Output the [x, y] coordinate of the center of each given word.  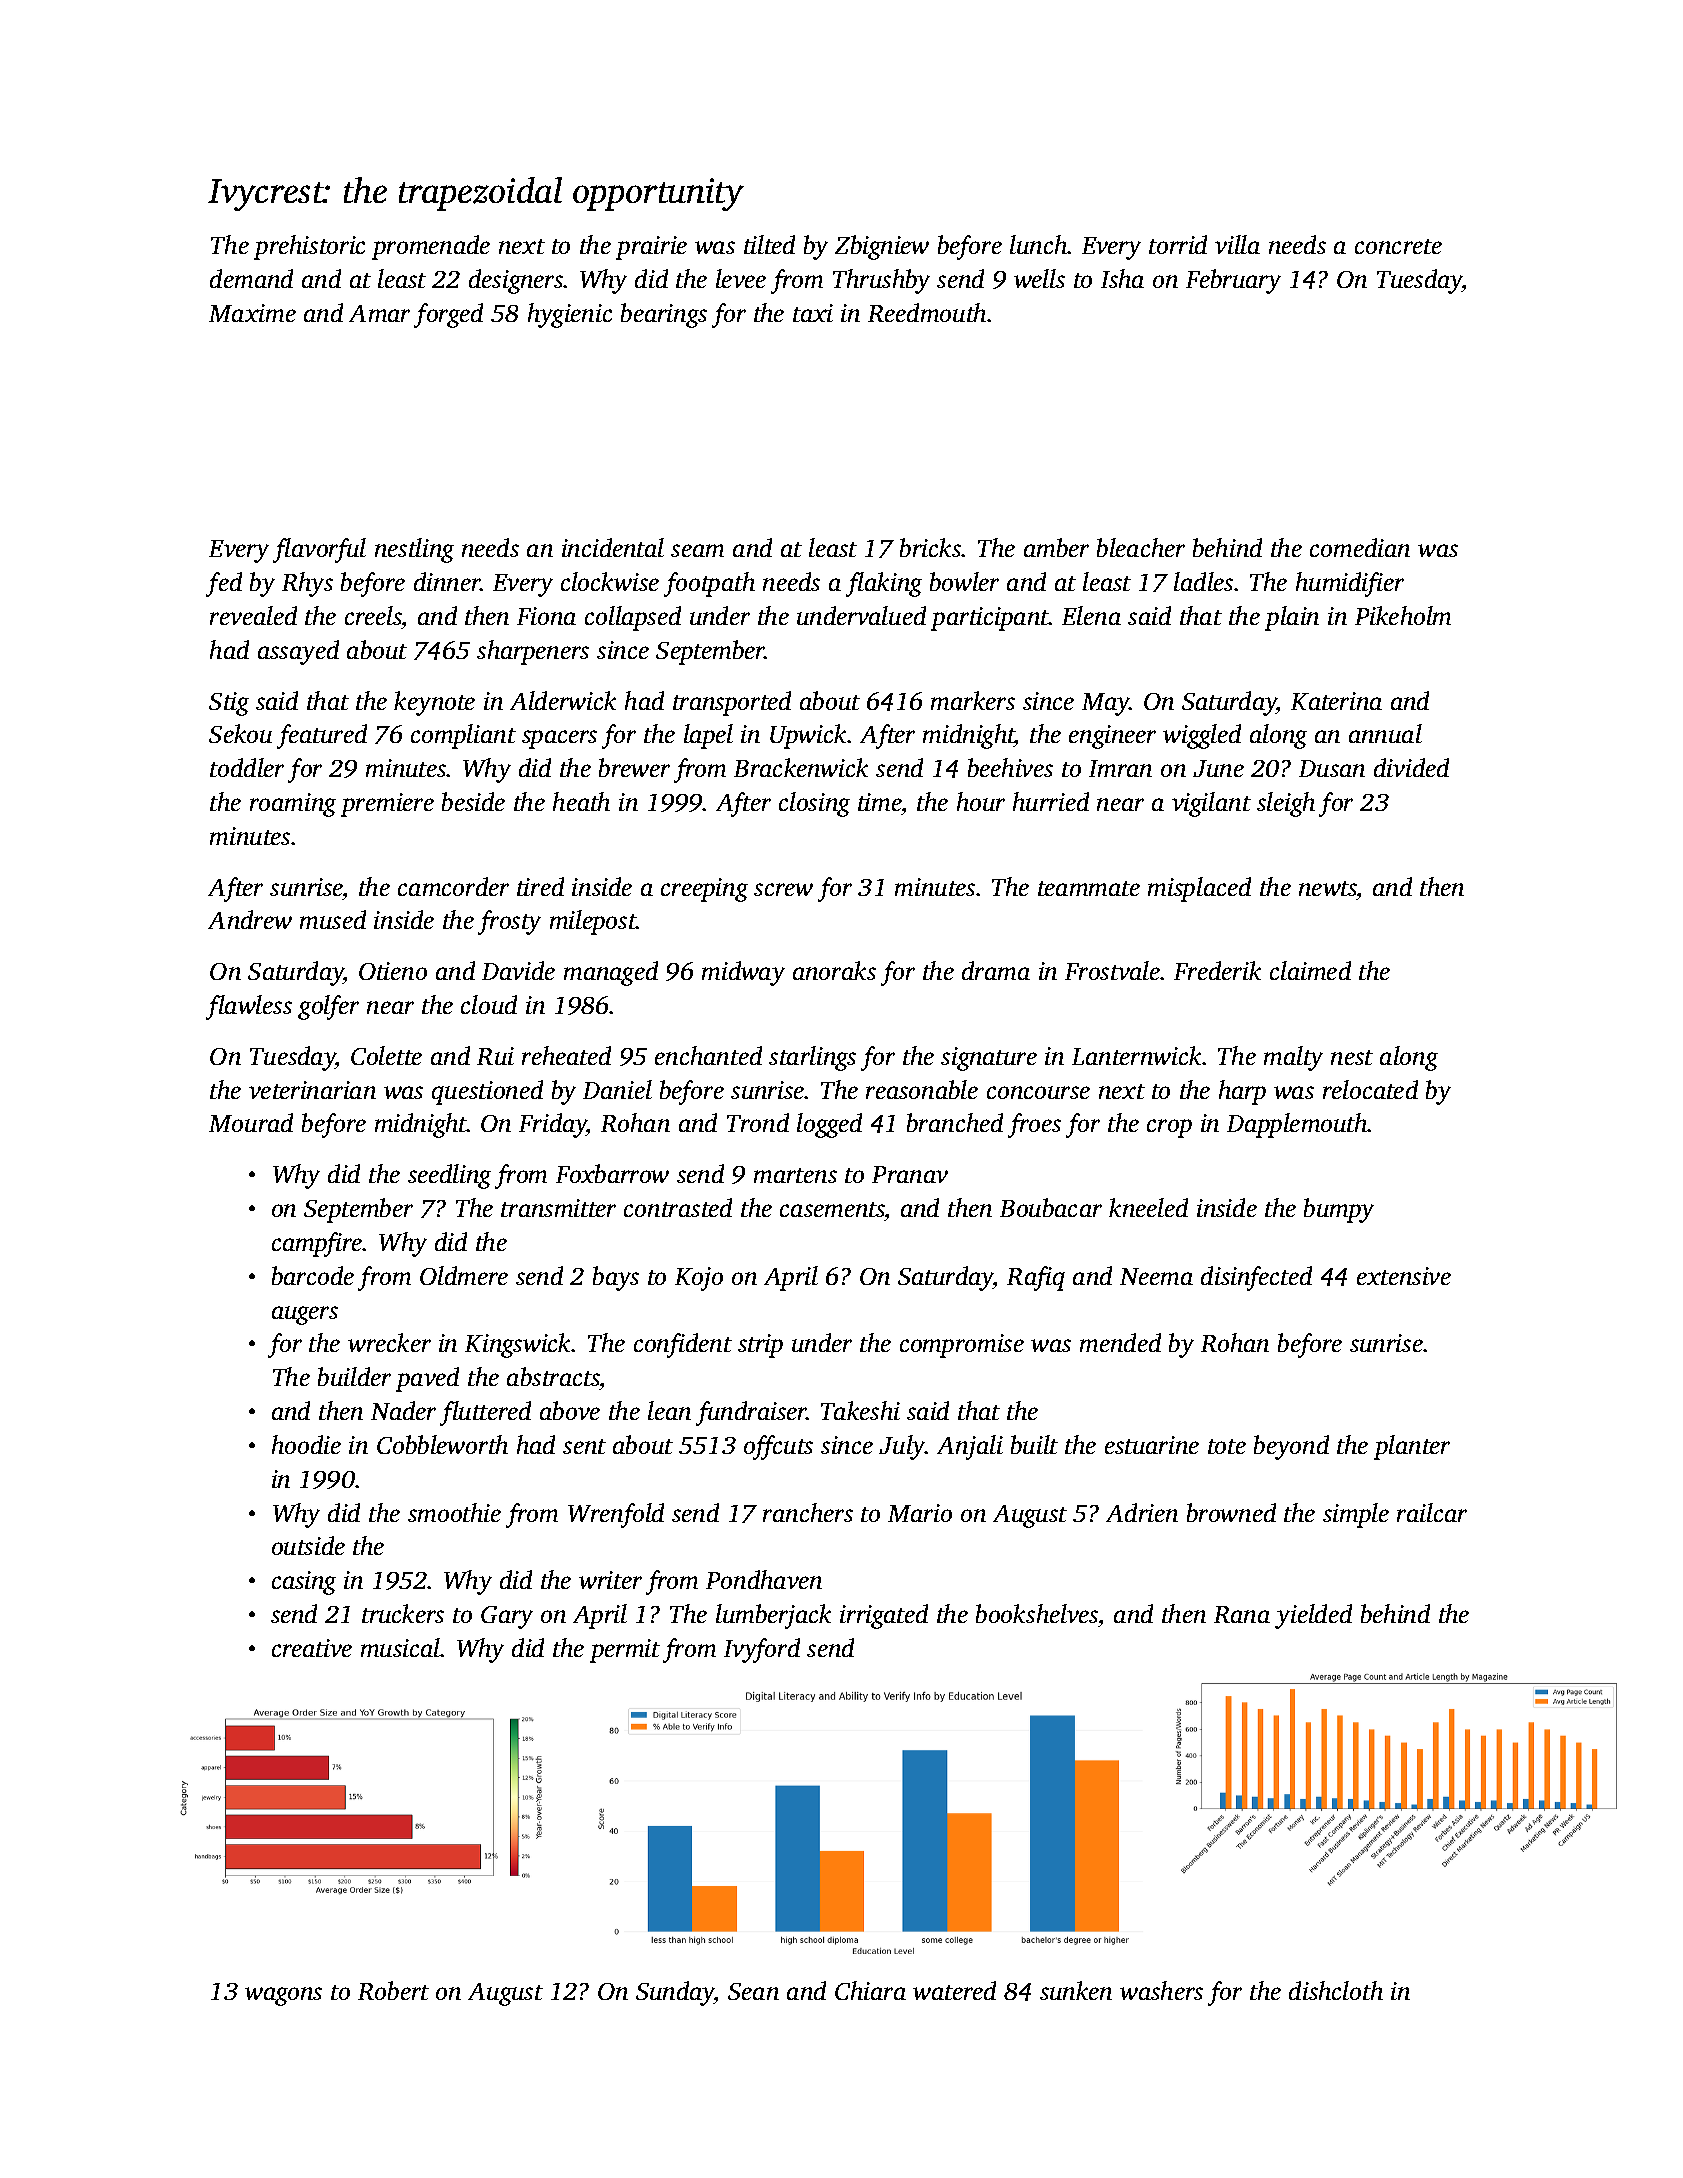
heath [581, 801]
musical [401, 1647]
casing [304, 1583]
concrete [1398, 246]
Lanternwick [1137, 1055]
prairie [651, 248]
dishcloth [1336, 1990]
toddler [247, 767]
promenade [431, 247]
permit [625, 1651]
